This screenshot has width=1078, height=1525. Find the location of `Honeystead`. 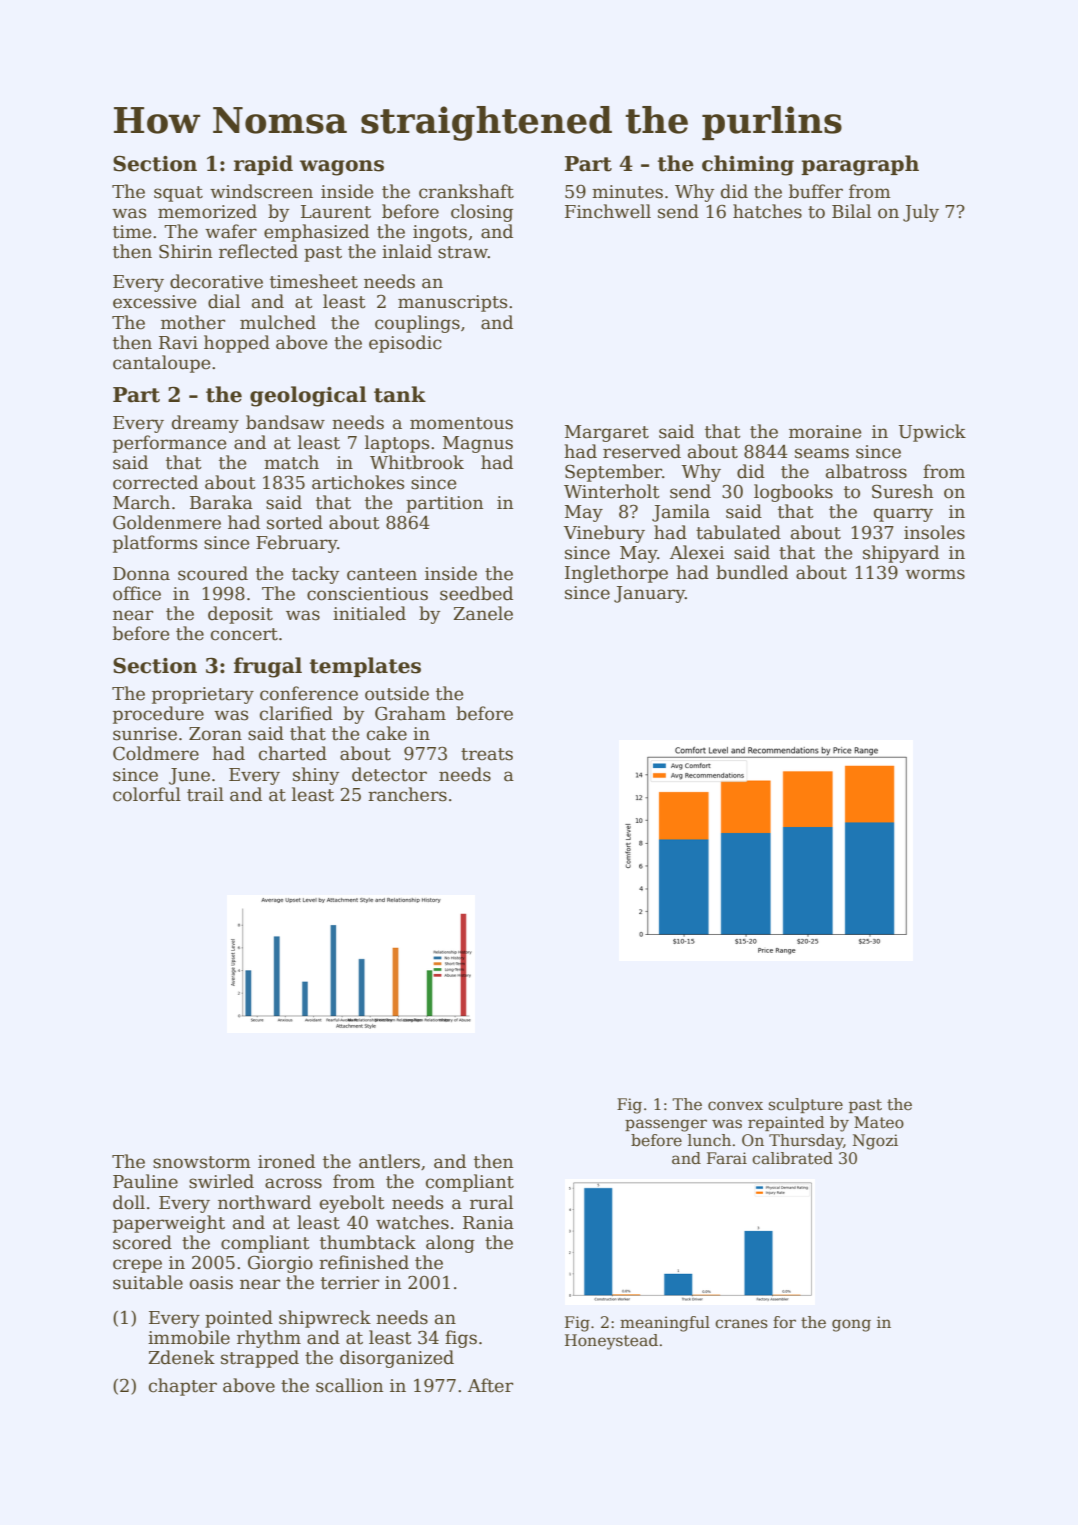

Honeystead is located at coordinates (611, 1342).
